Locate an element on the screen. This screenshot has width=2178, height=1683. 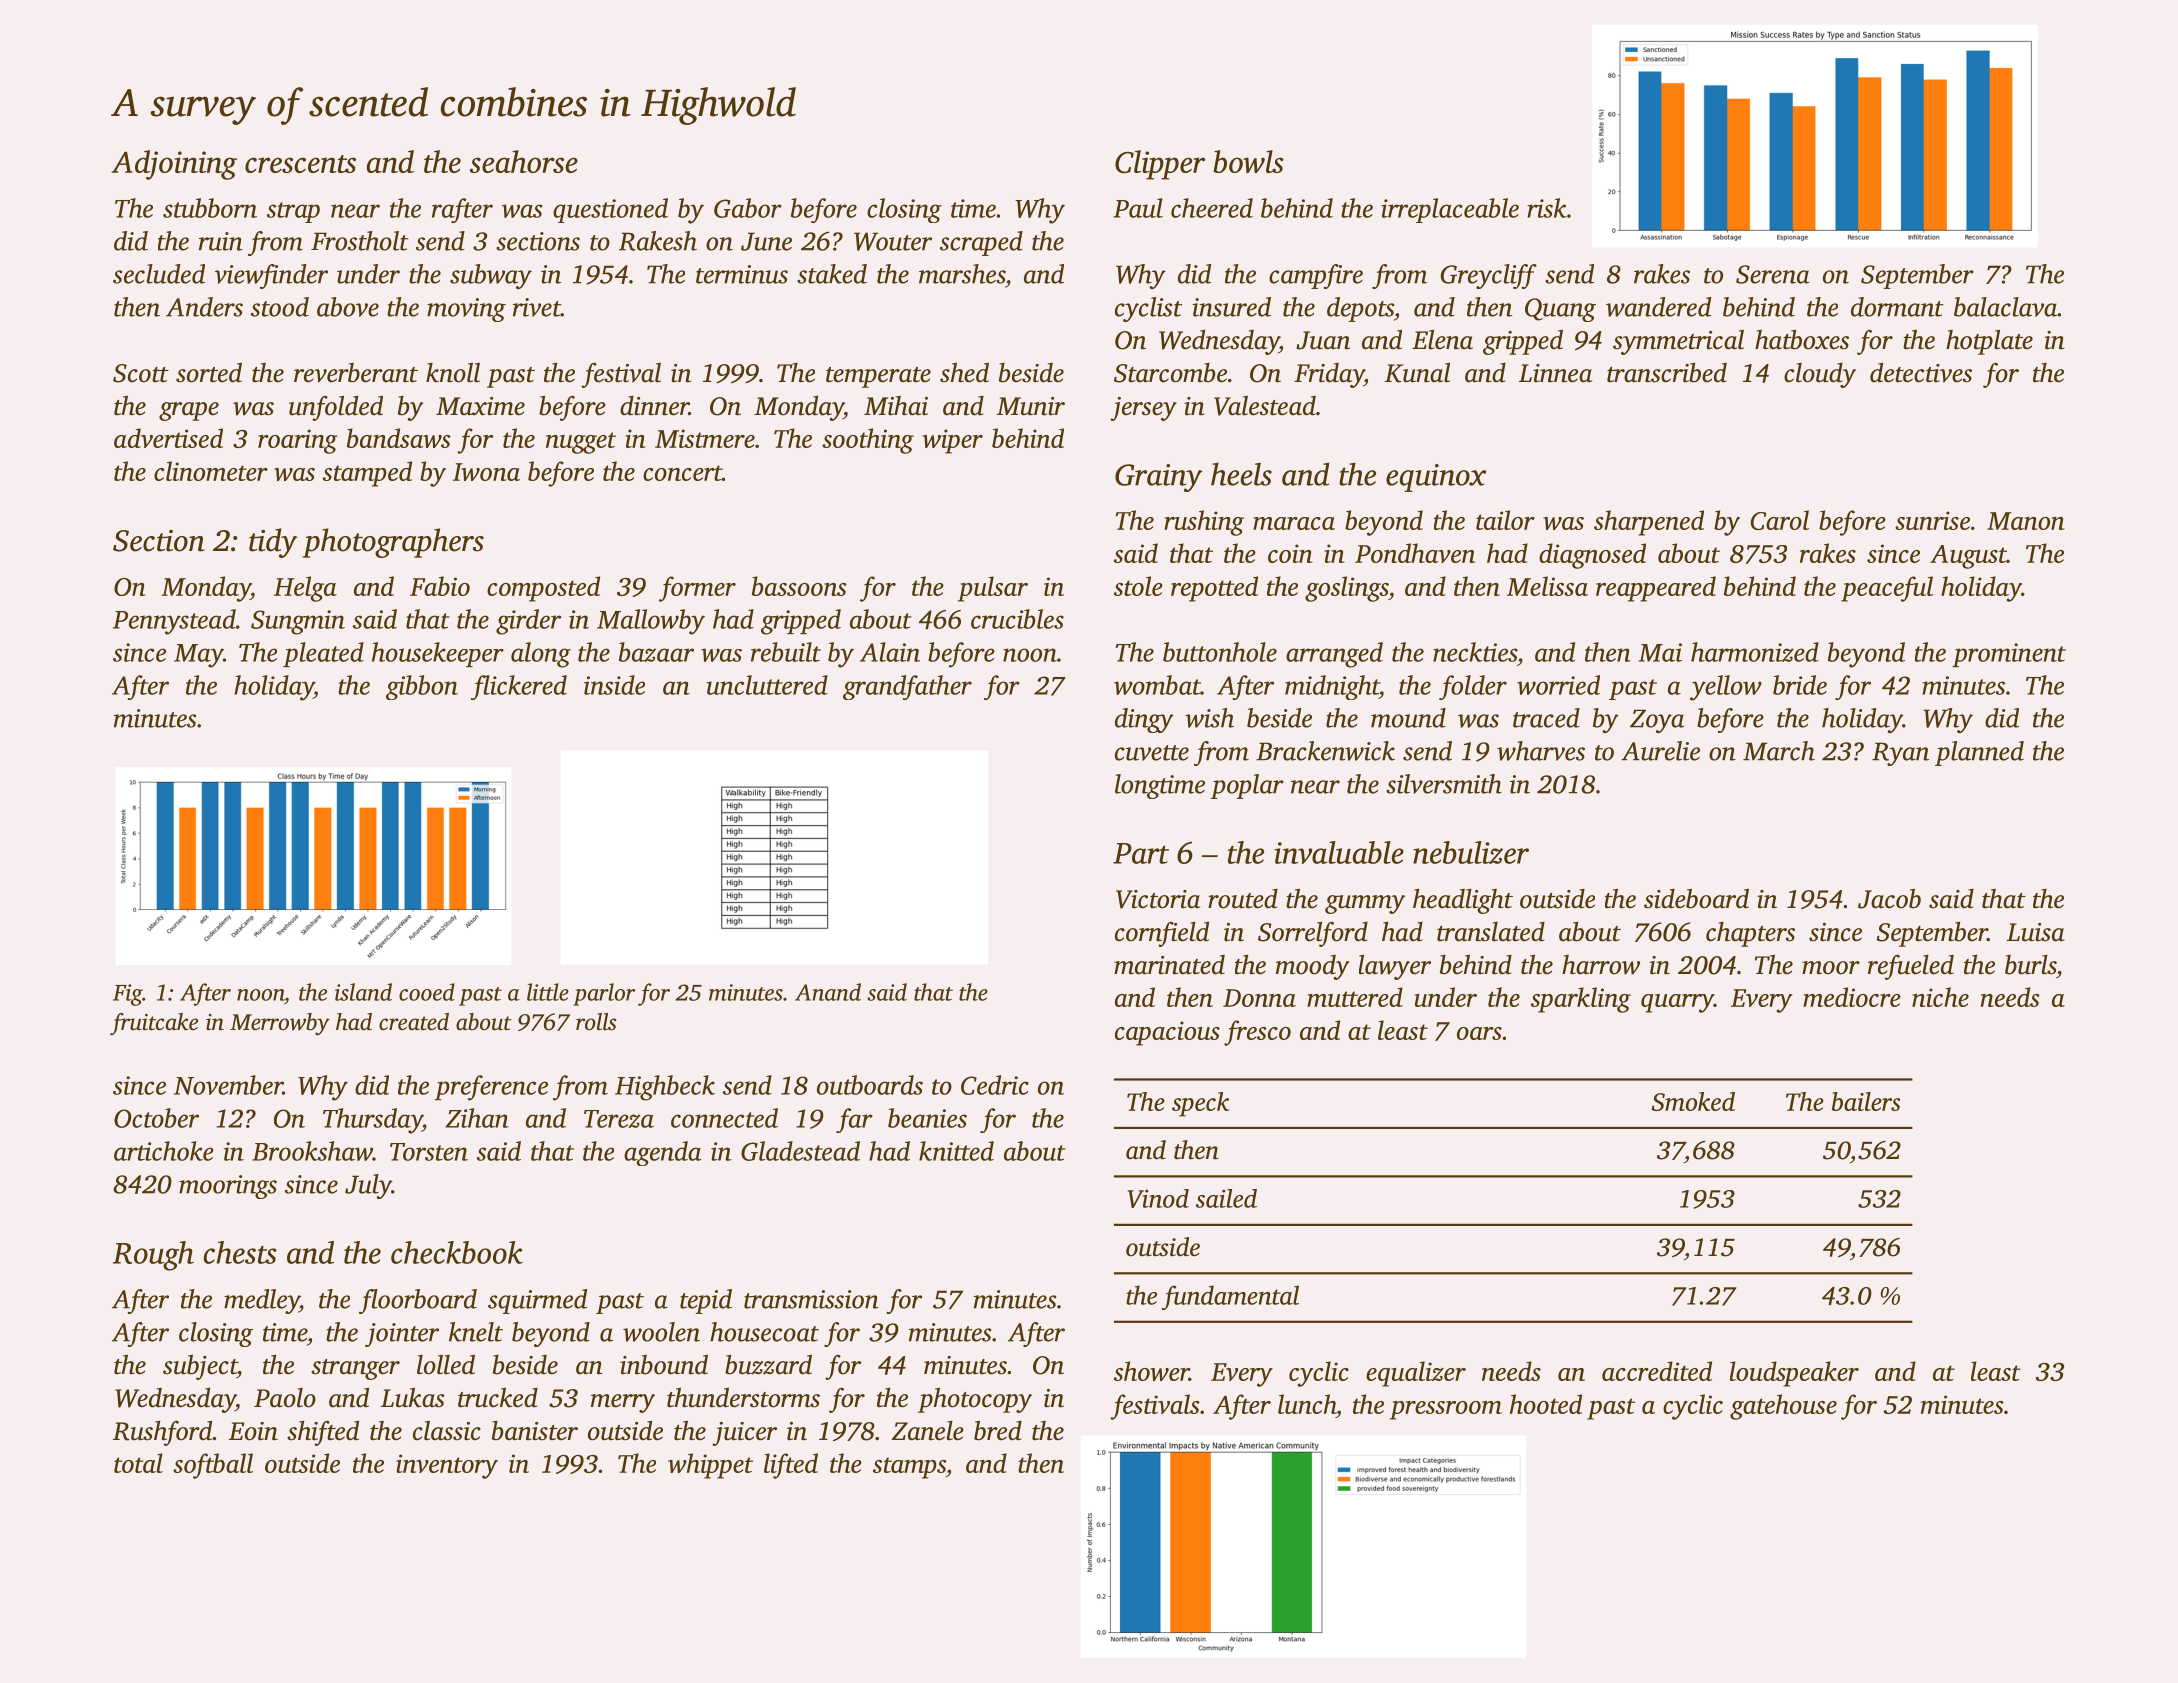
fruitcake is located at coordinates (154, 1024).
